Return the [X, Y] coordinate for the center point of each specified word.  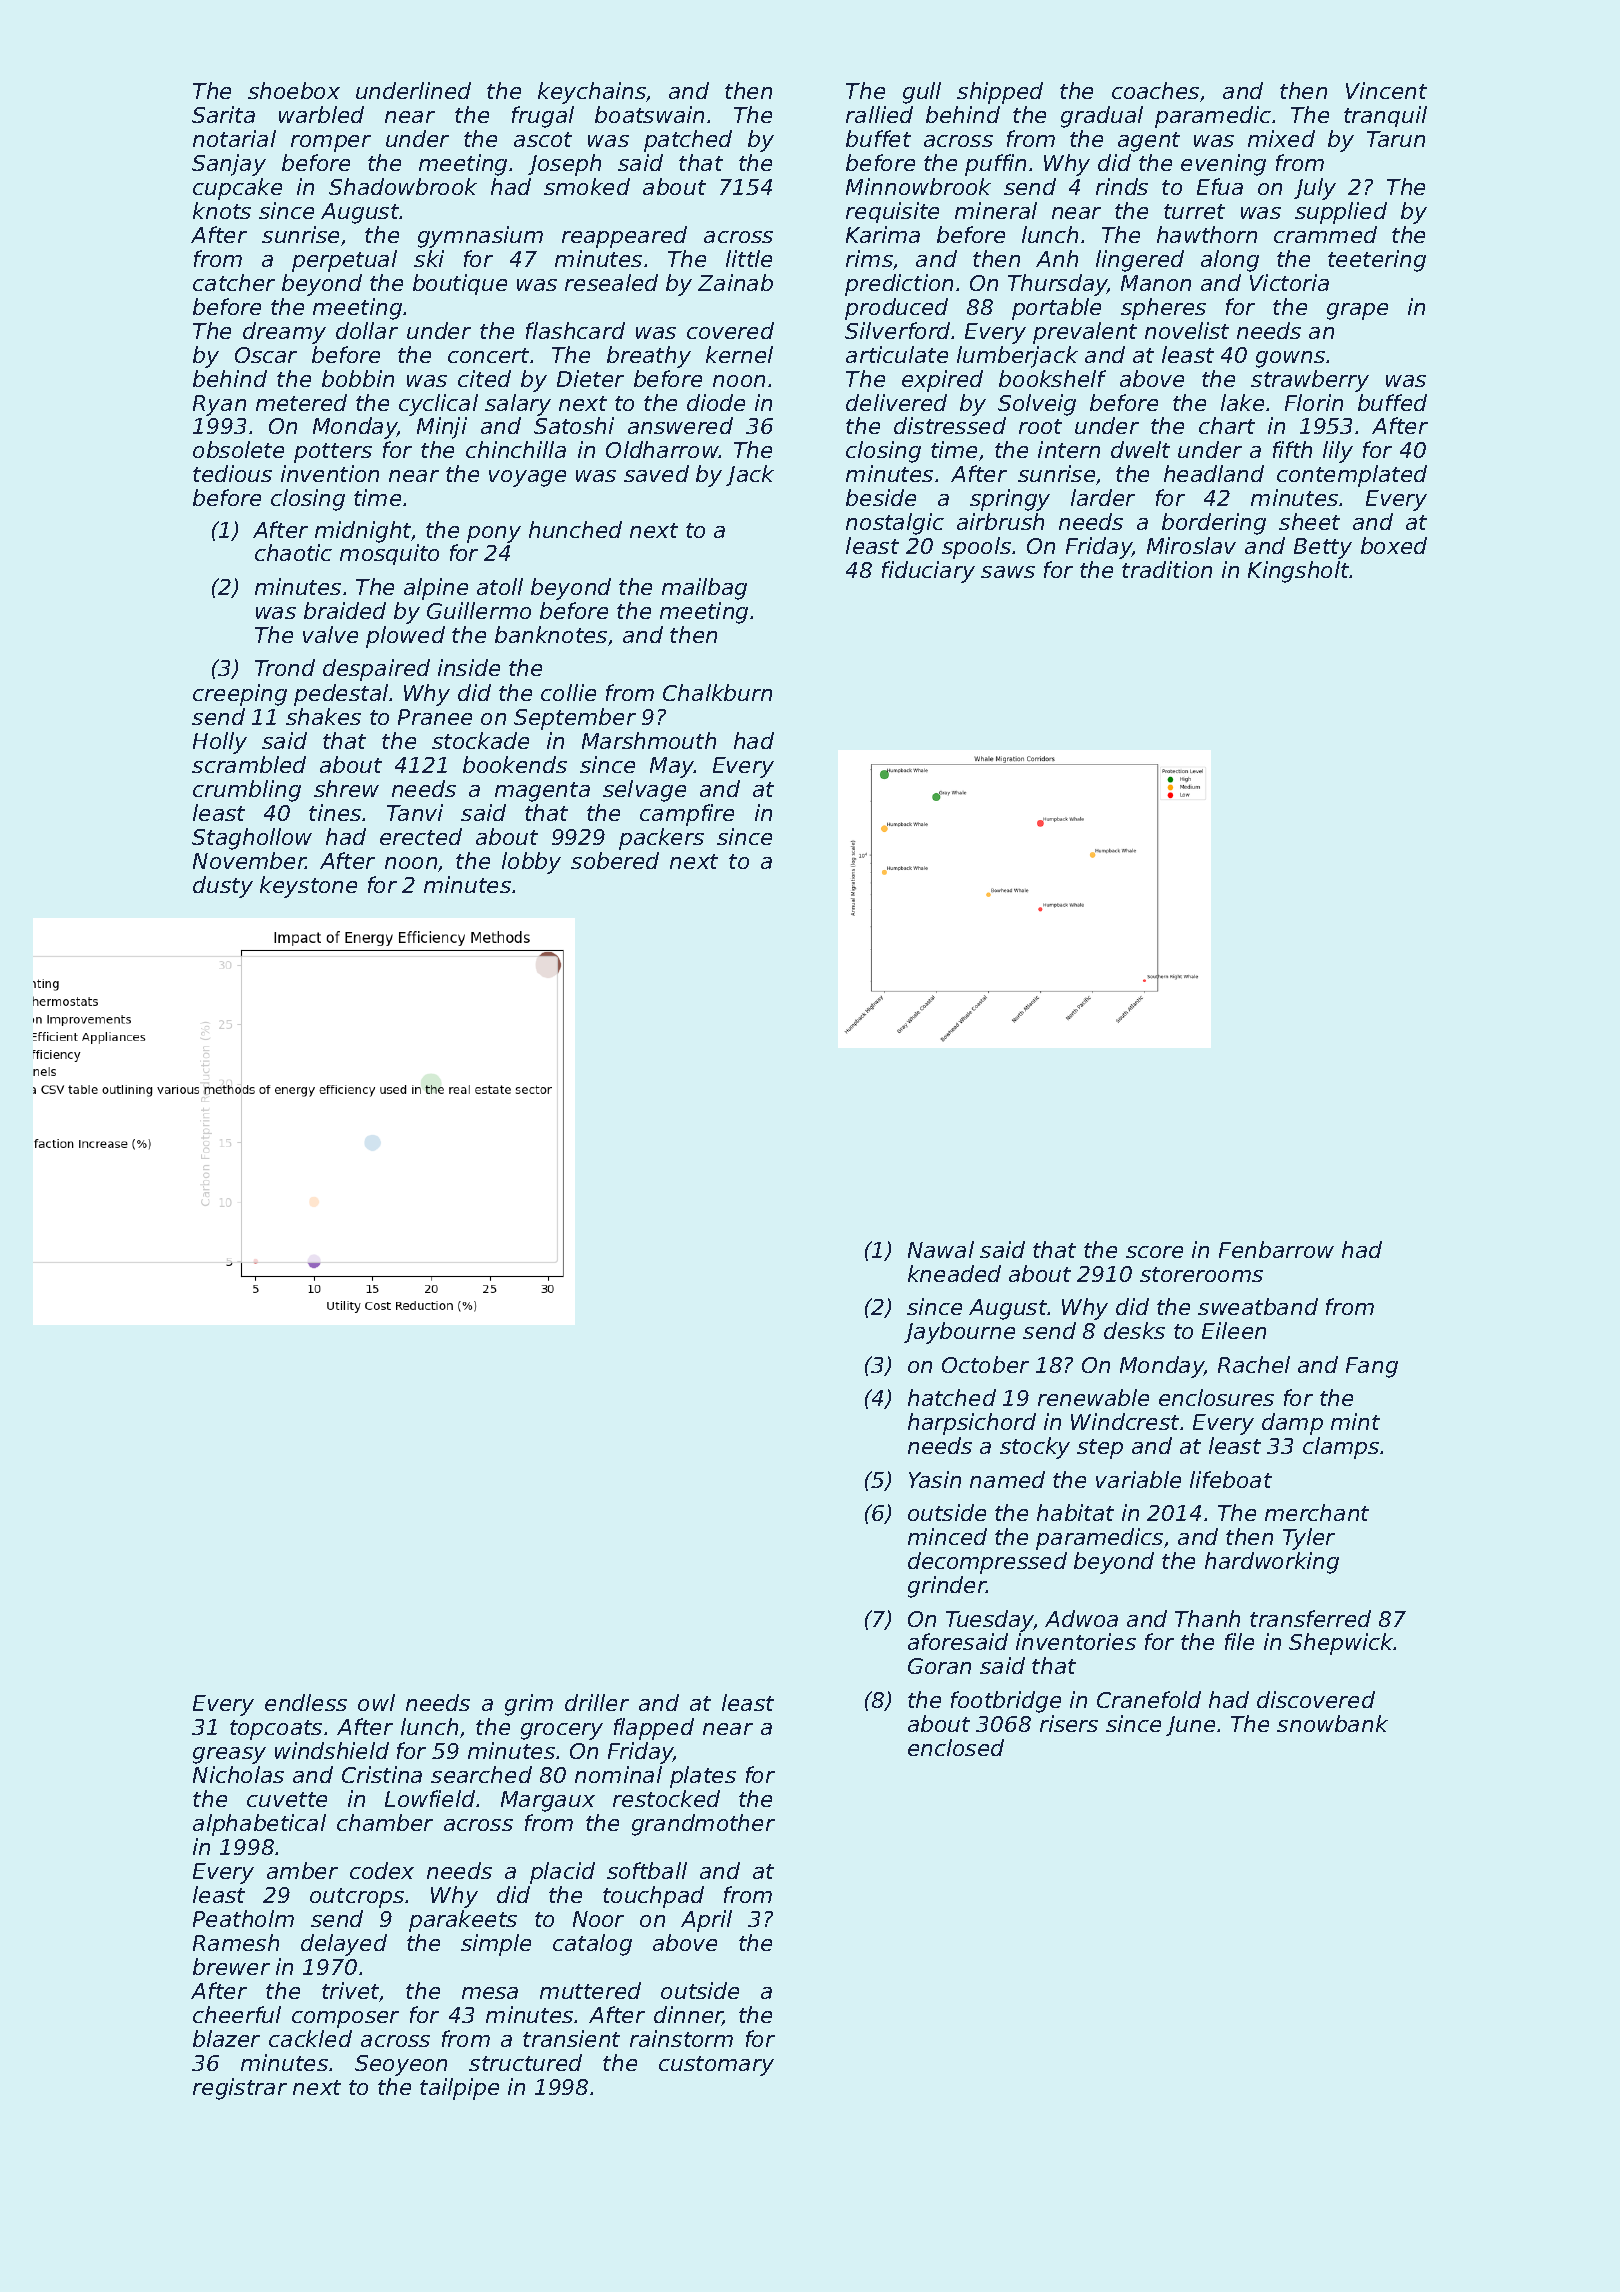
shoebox [294, 90]
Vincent [1386, 90]
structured [525, 2062]
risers [1069, 1723]
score [1154, 1252]
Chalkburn [717, 692]
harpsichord [972, 1424]
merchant [1317, 1512]
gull [922, 93]
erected [421, 836]
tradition [1167, 569]
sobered [615, 860]
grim [529, 1705]
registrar [240, 2089]
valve [330, 634]
